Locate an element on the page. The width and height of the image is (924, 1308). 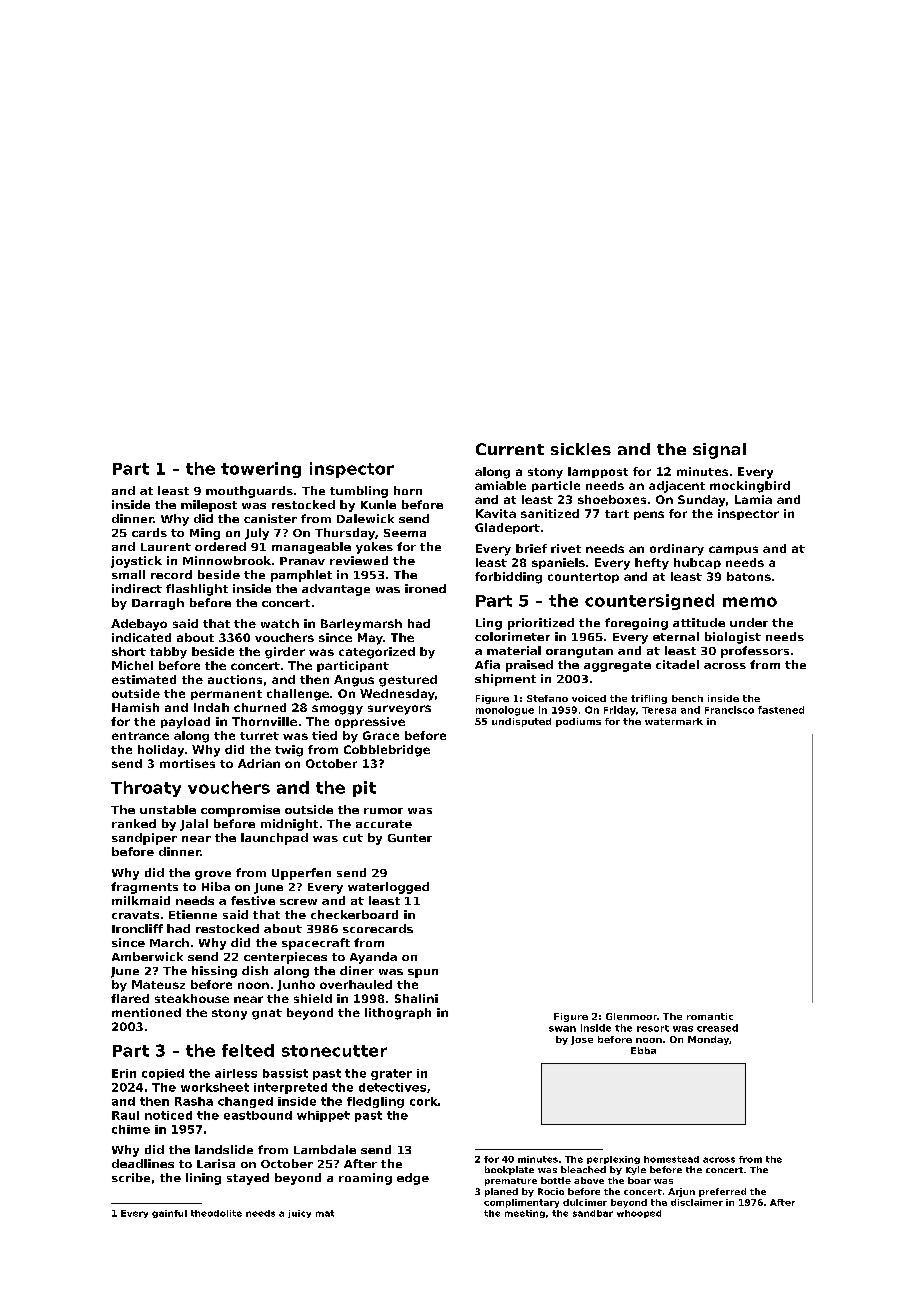
signal is located at coordinates (719, 451).
